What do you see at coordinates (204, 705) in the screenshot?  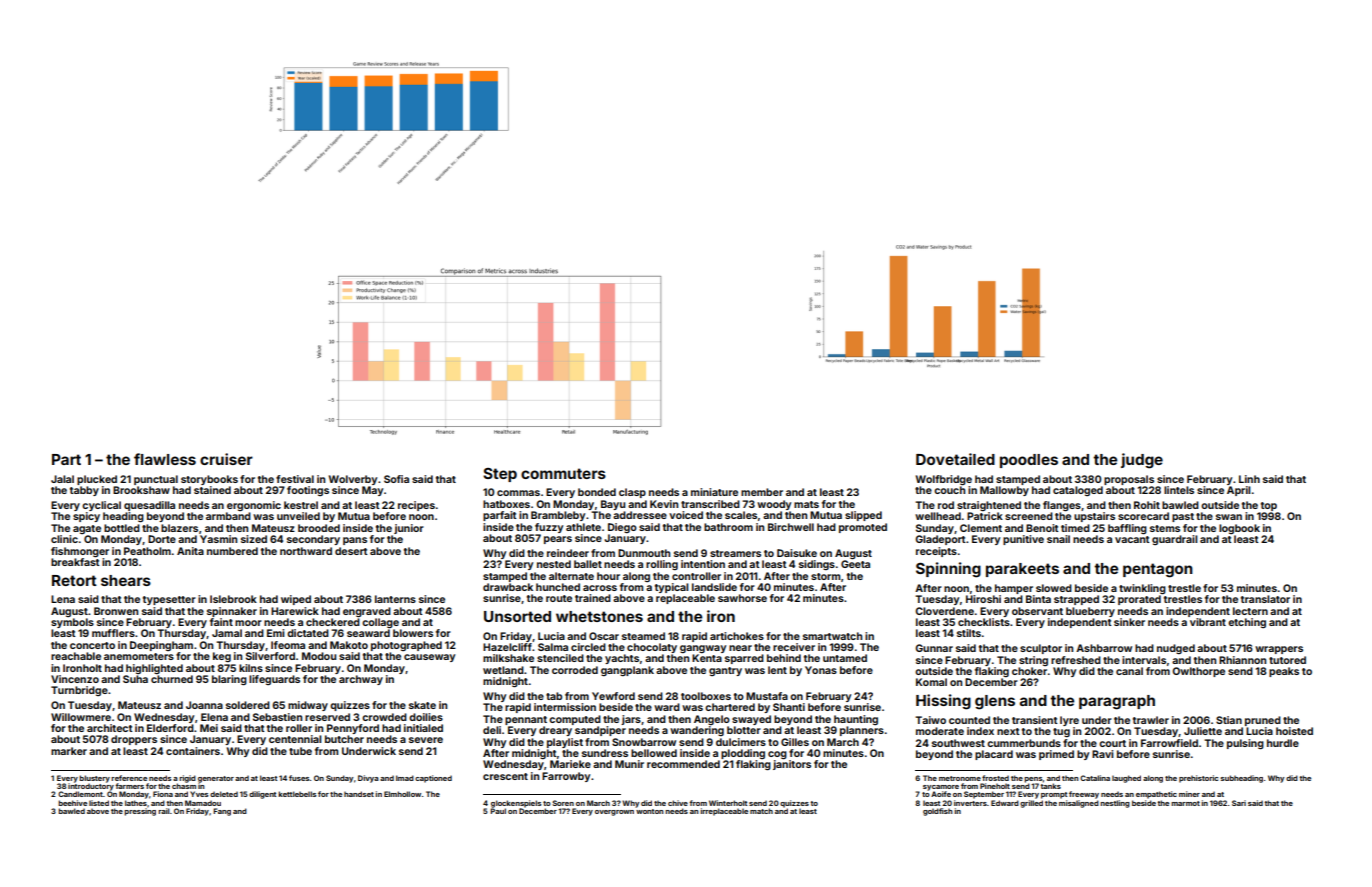 I see `Joanna` at bounding box center [204, 705].
